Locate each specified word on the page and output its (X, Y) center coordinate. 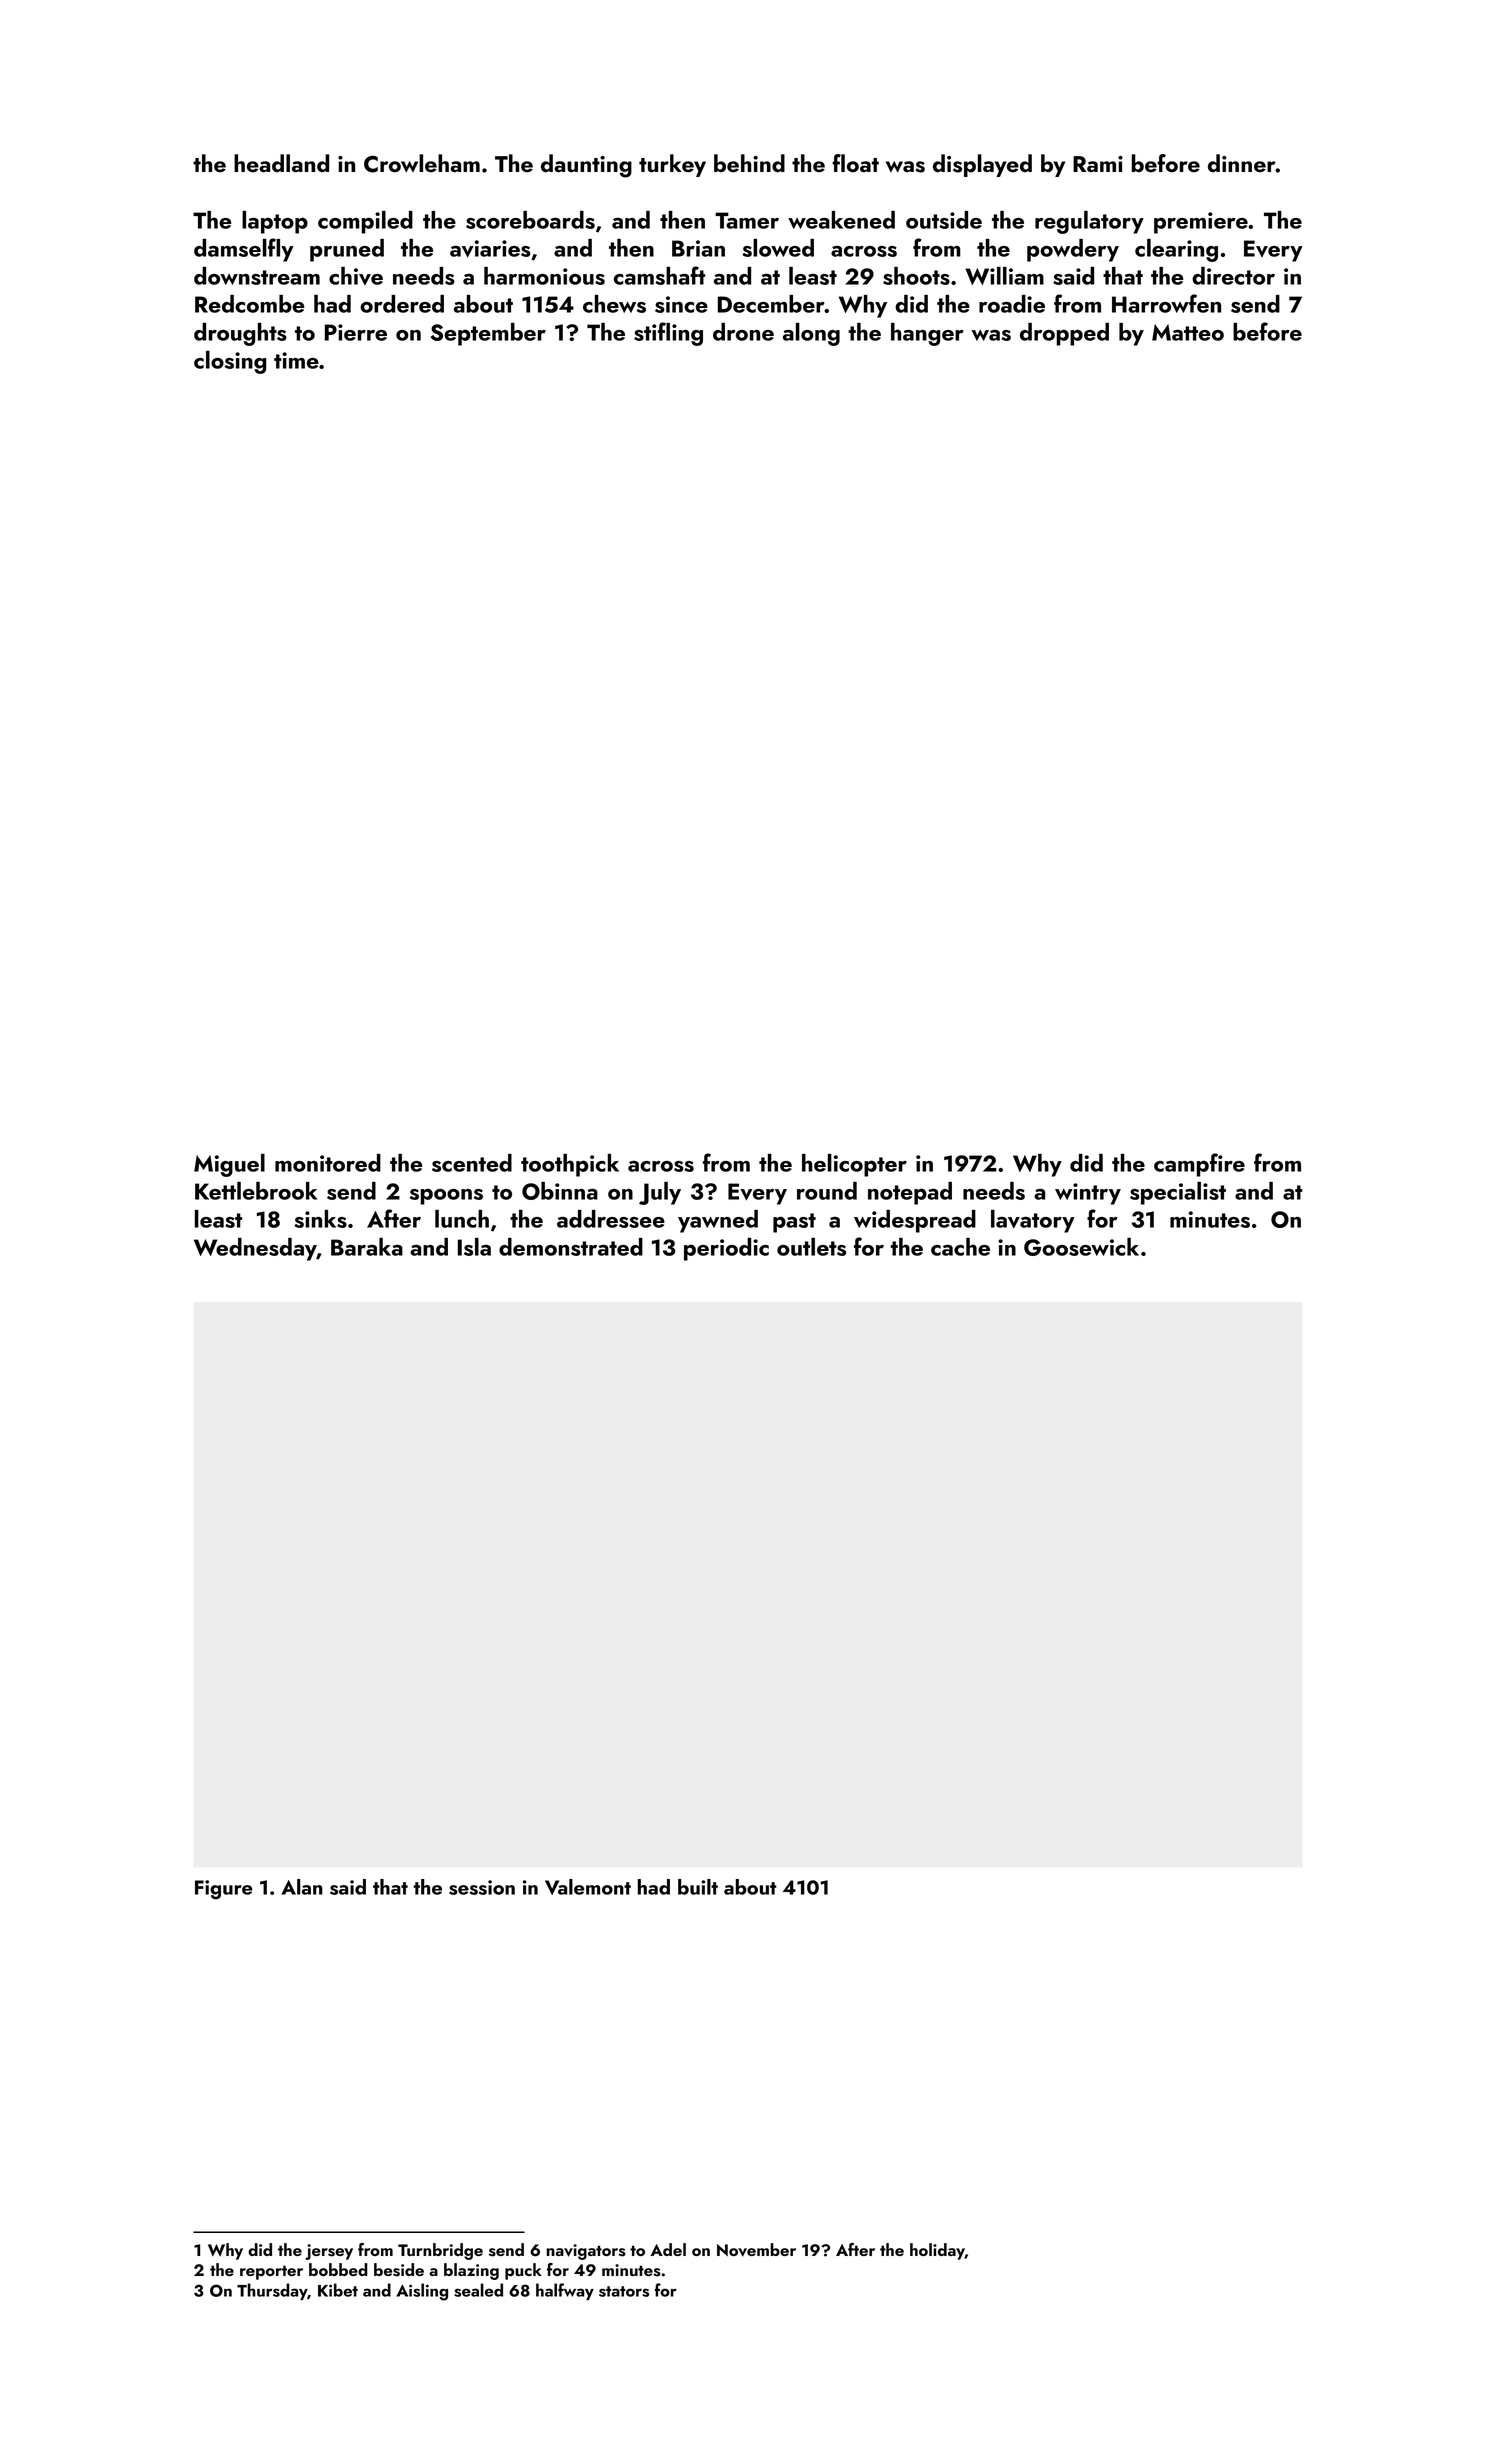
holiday (937, 2251)
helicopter (854, 1165)
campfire (1199, 1165)
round (827, 1191)
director (1233, 276)
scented (472, 1163)
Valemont (588, 1887)
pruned (347, 250)
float (855, 163)
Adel (668, 2249)
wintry (1088, 1194)
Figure (224, 1890)
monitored (328, 1163)
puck (523, 2271)
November (756, 2250)
